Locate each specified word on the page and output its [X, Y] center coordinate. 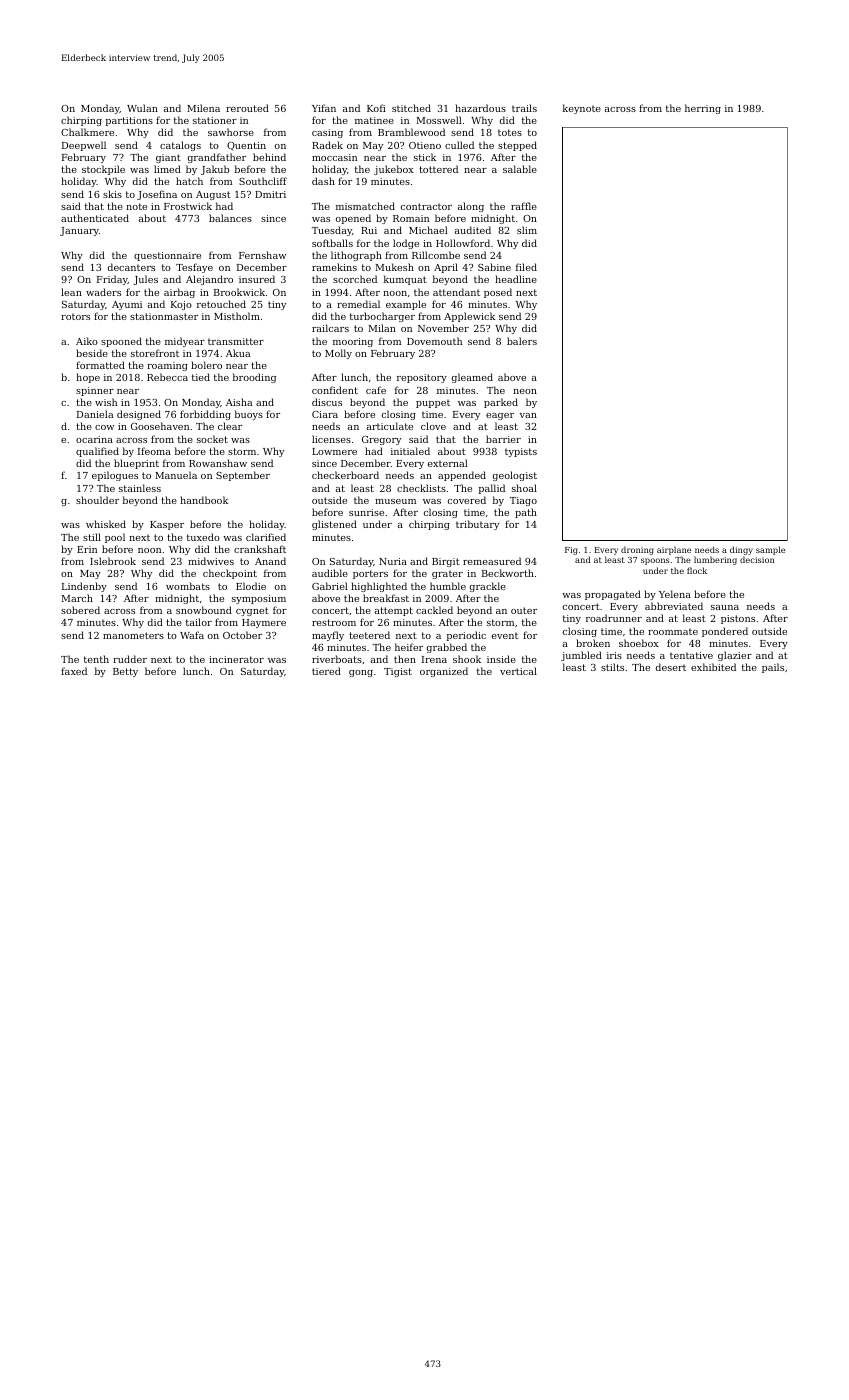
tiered [326, 671]
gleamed [472, 378]
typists [521, 452]
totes [510, 132]
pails [773, 668]
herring [703, 109]
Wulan [142, 108]
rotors [75, 316]
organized [444, 672]
